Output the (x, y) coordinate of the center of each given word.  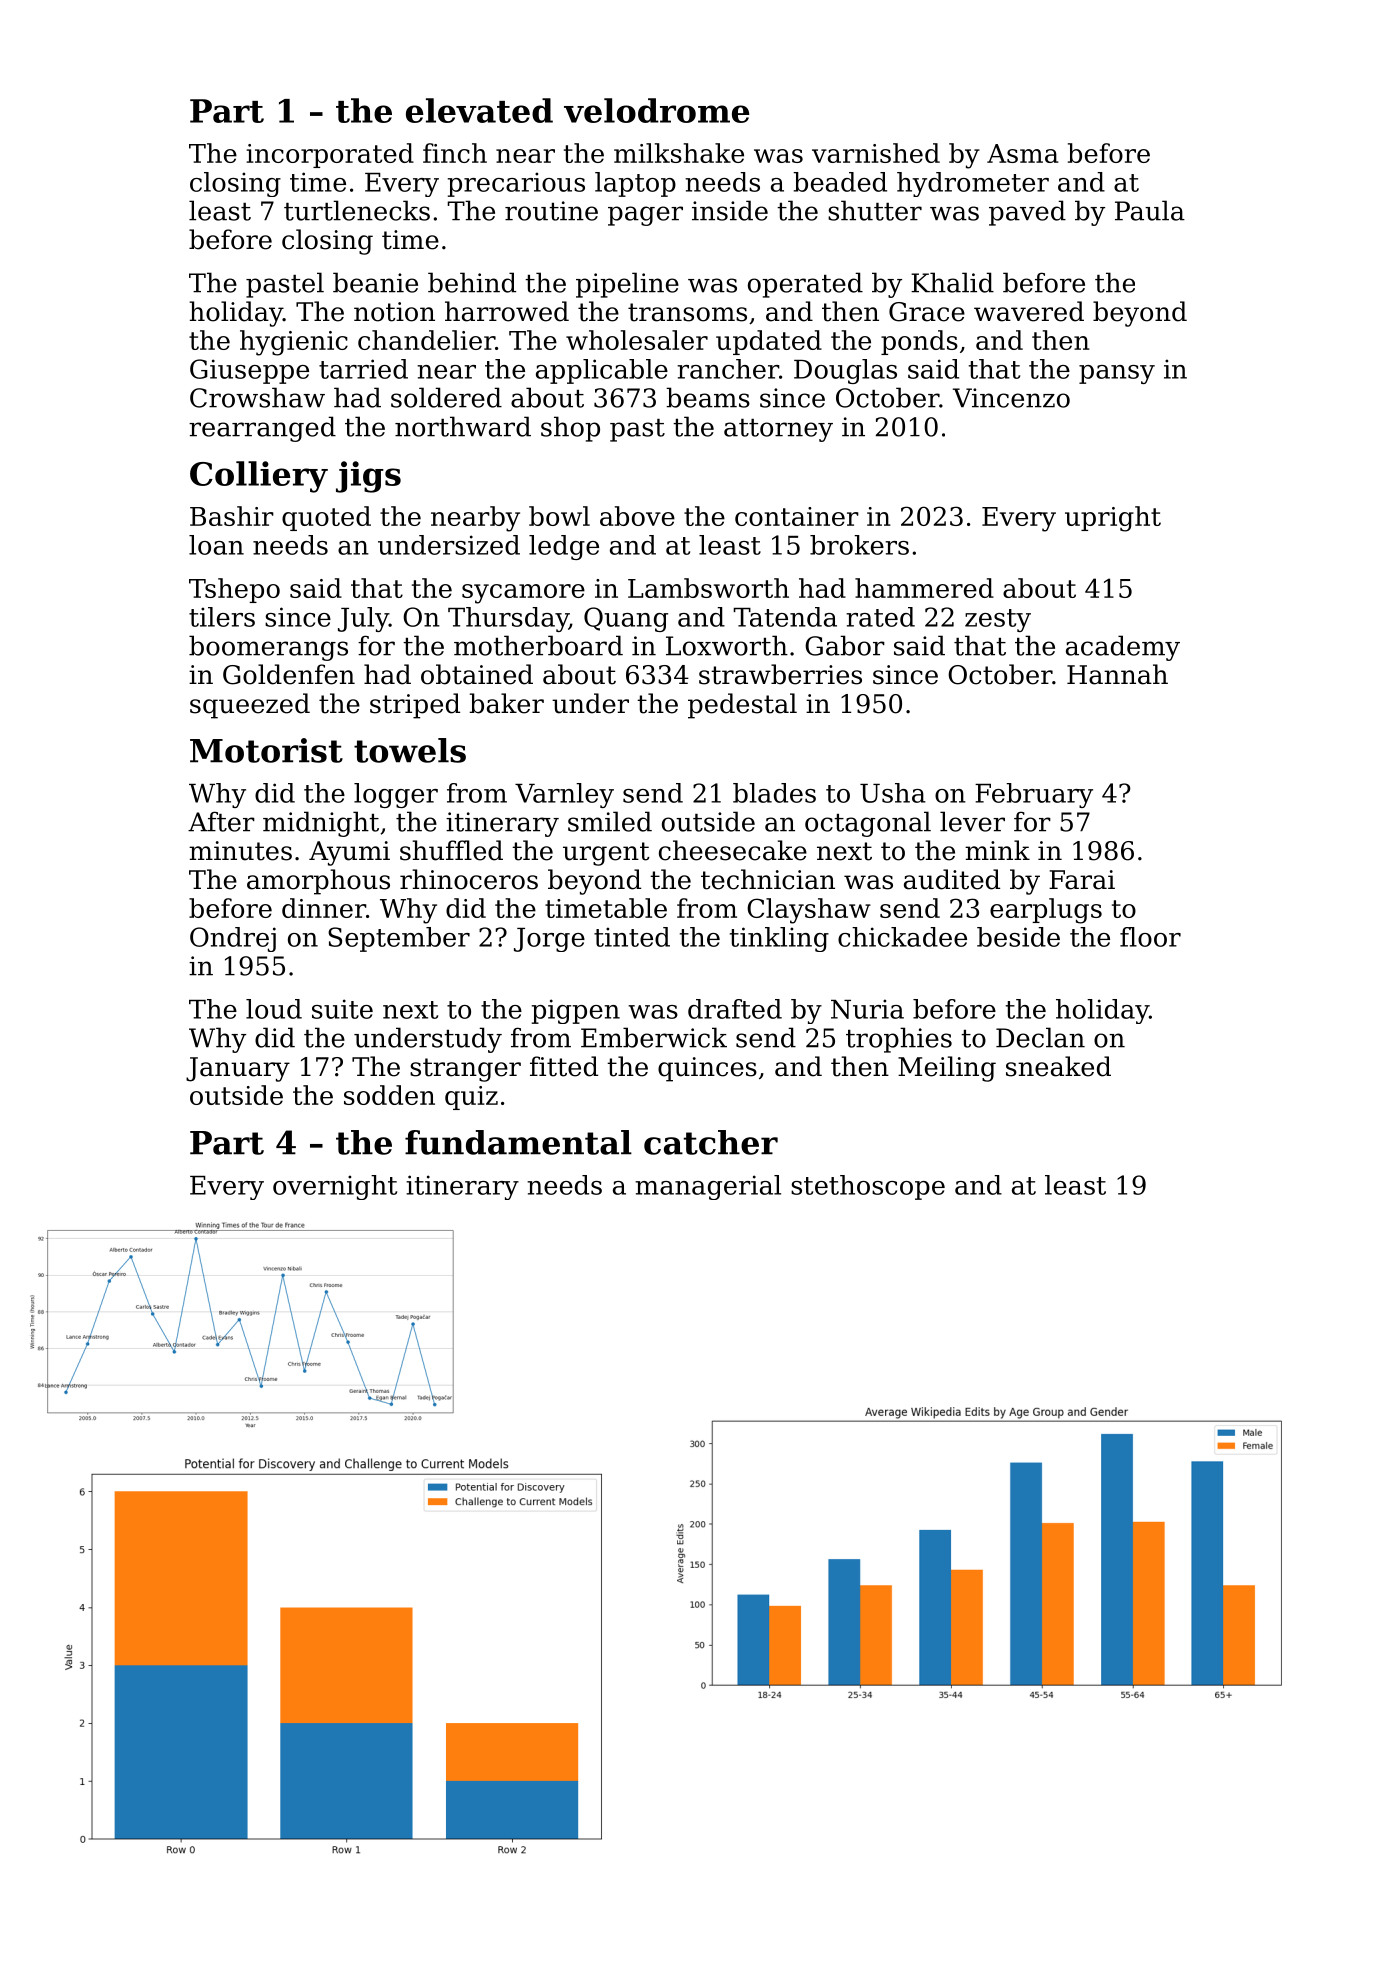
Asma (1023, 153)
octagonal (868, 824)
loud (274, 1009)
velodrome (657, 110)
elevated (479, 110)
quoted (326, 518)
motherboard (538, 645)
